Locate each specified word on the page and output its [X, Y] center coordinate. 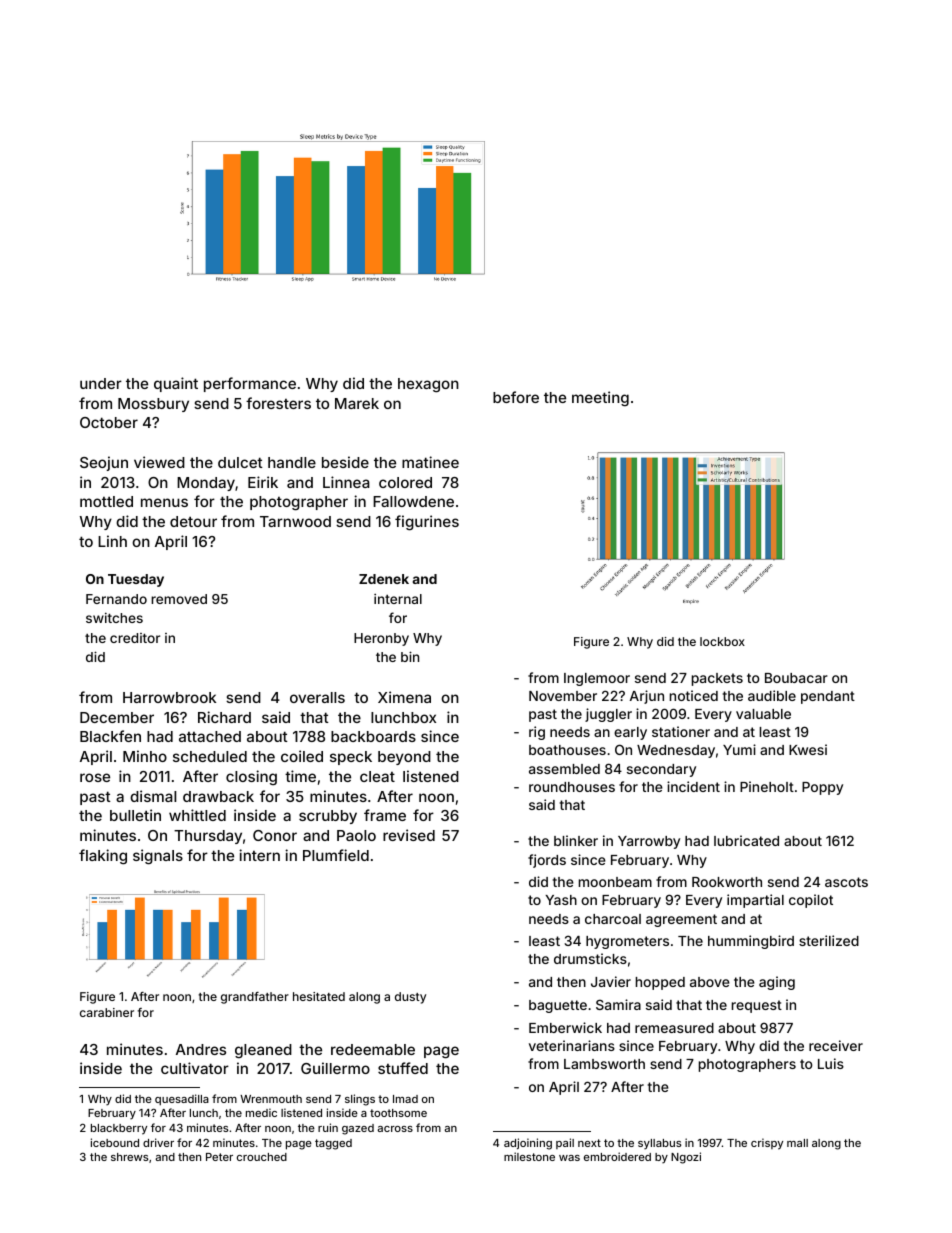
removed [179, 599]
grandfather [255, 998]
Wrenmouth [271, 1099]
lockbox [722, 641]
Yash [561, 900]
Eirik [263, 482]
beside [345, 462]
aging [777, 983]
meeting [600, 398]
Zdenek [384, 579]
